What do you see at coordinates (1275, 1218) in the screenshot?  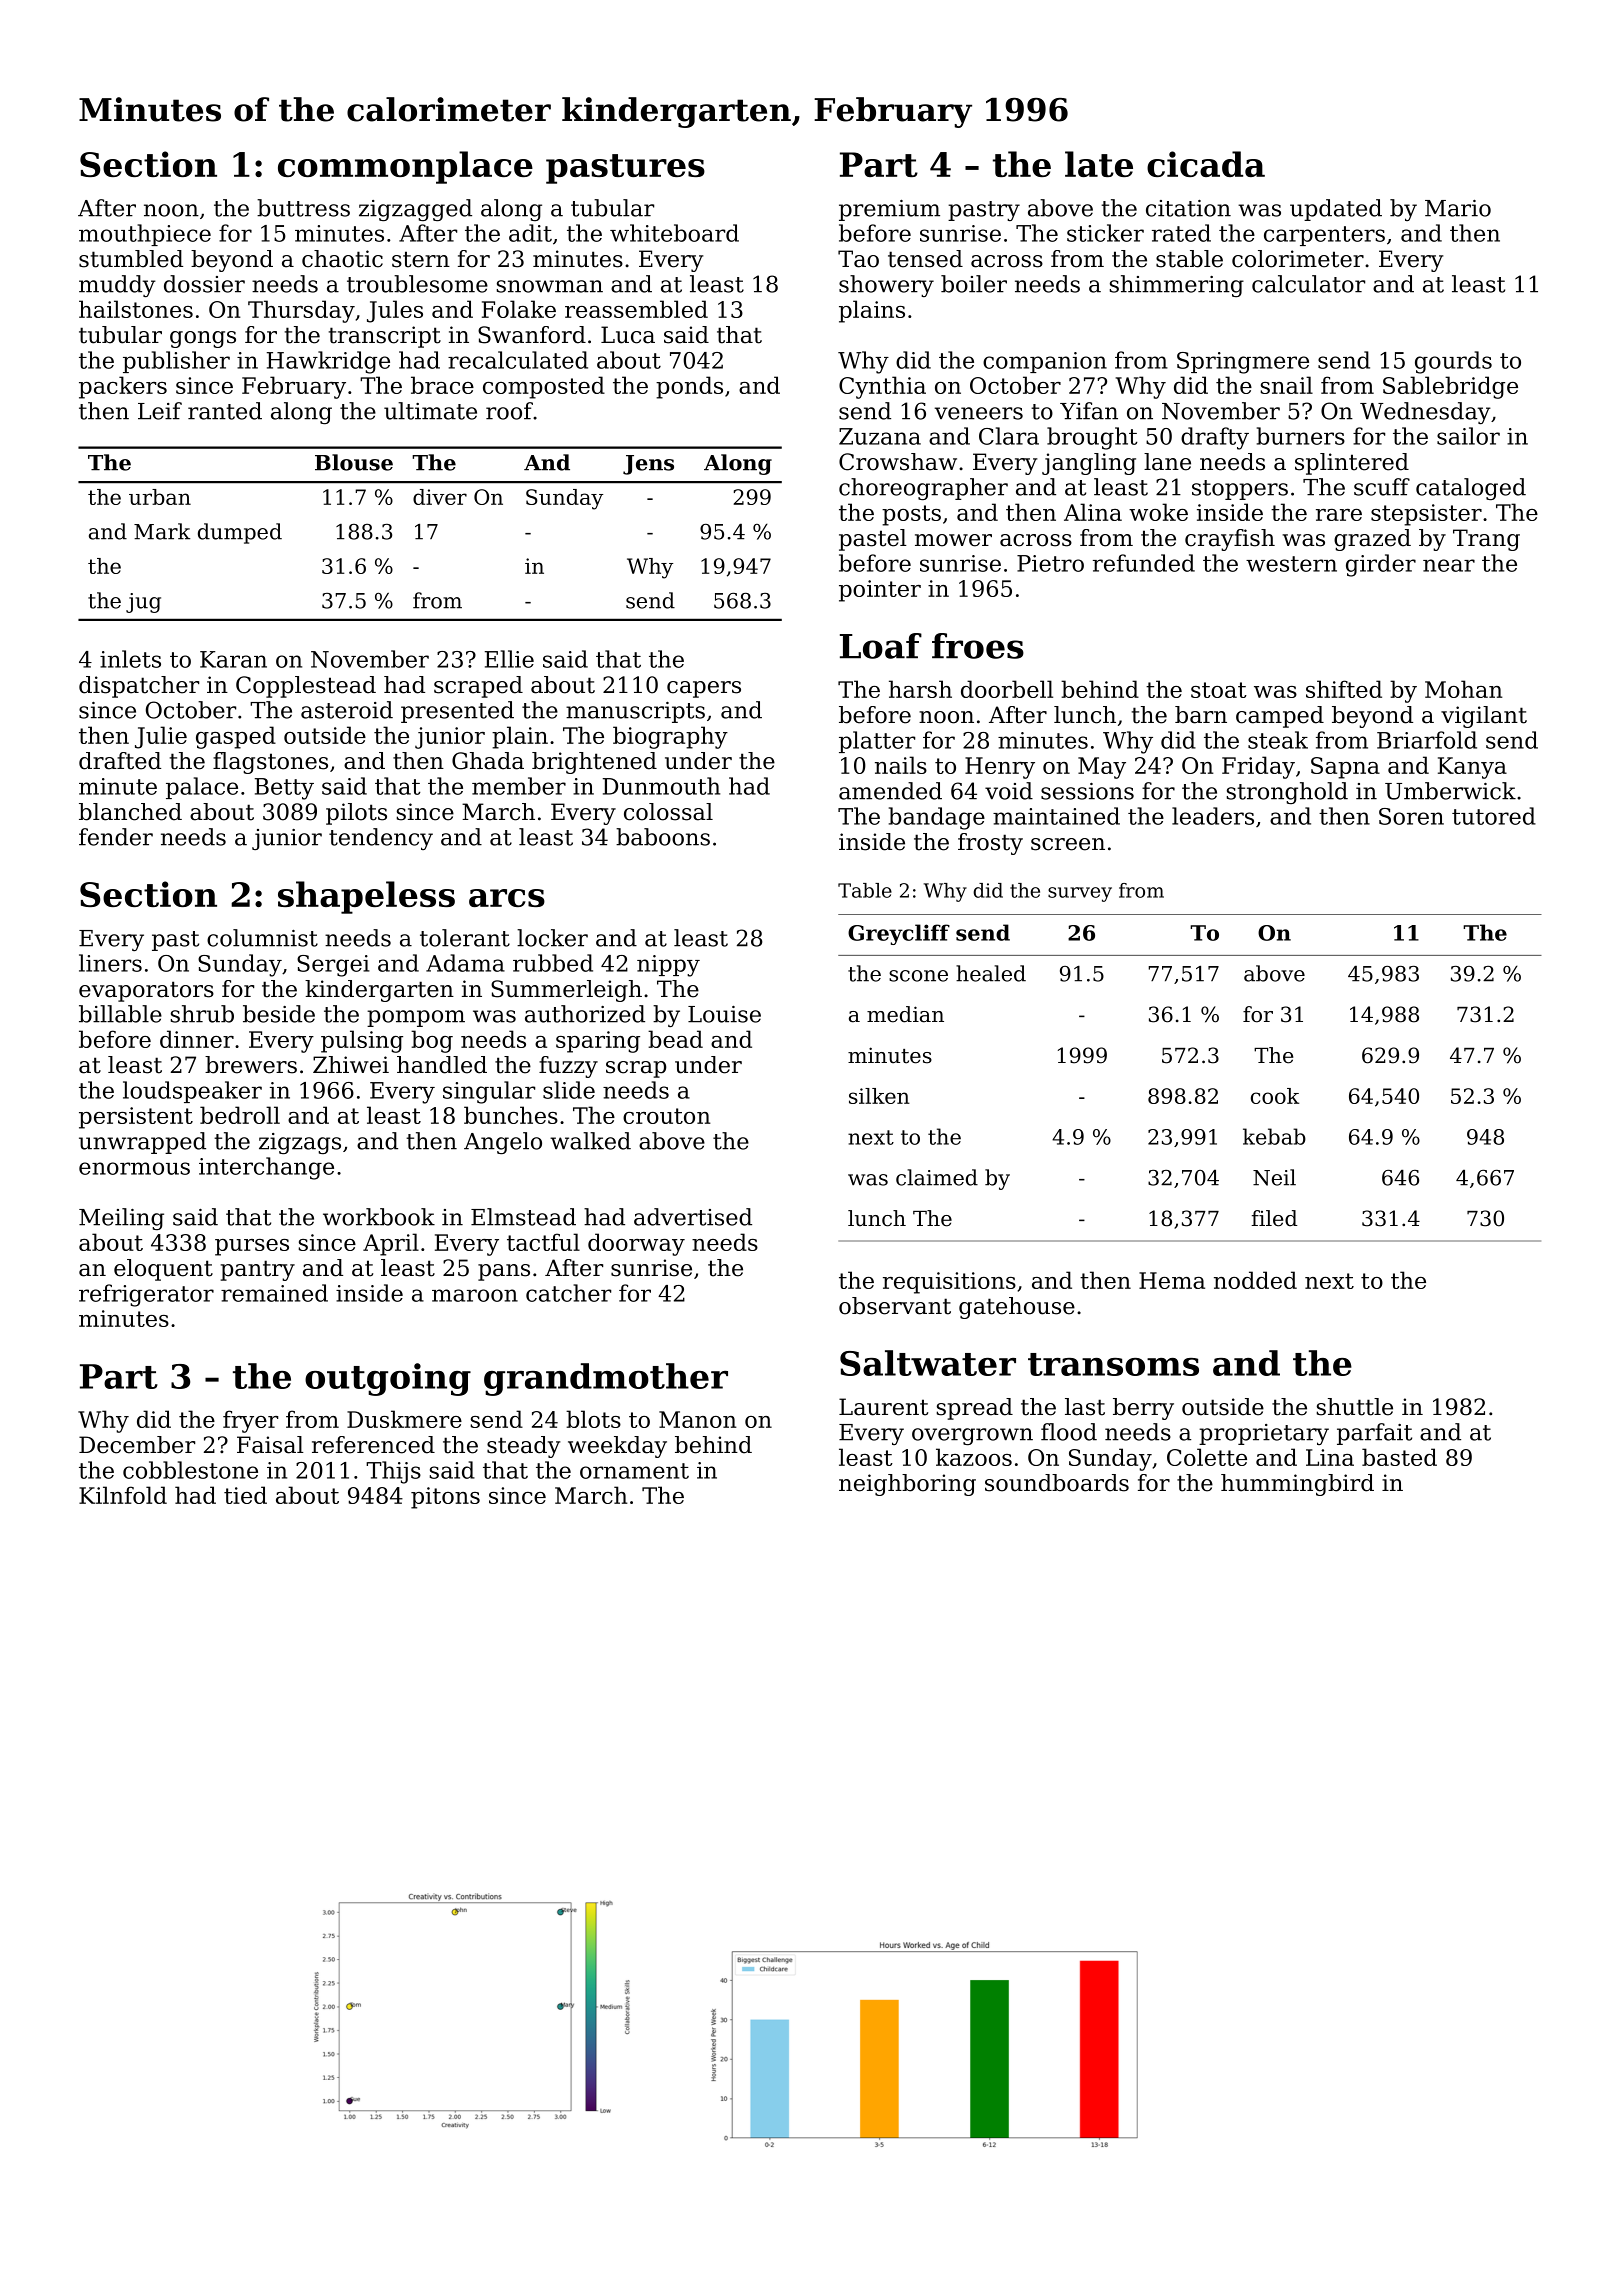 I see `filed` at bounding box center [1275, 1218].
